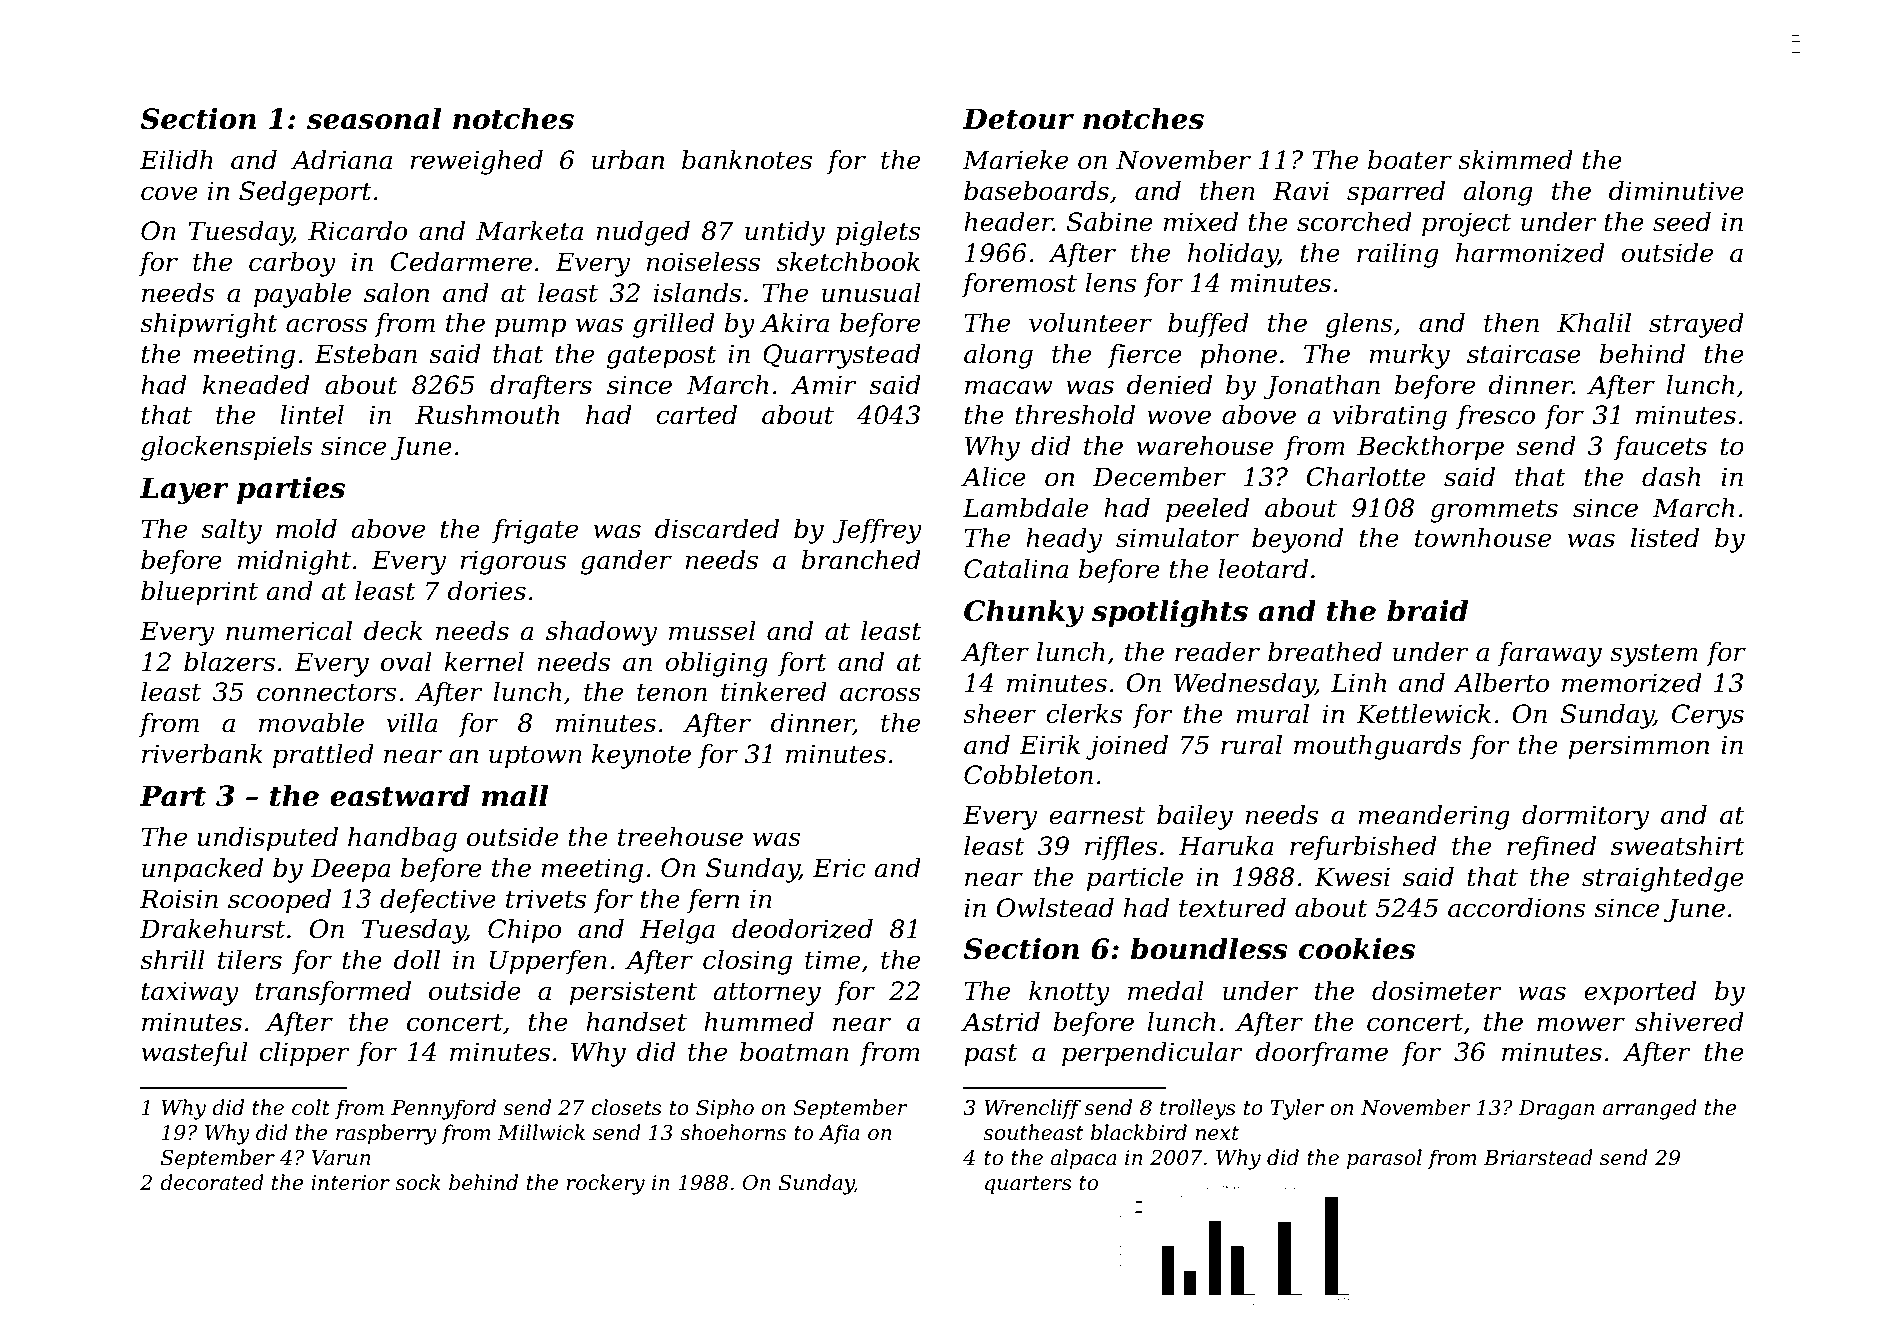  What do you see at coordinates (1019, 285) in the screenshot?
I see `foremost` at bounding box center [1019, 285].
